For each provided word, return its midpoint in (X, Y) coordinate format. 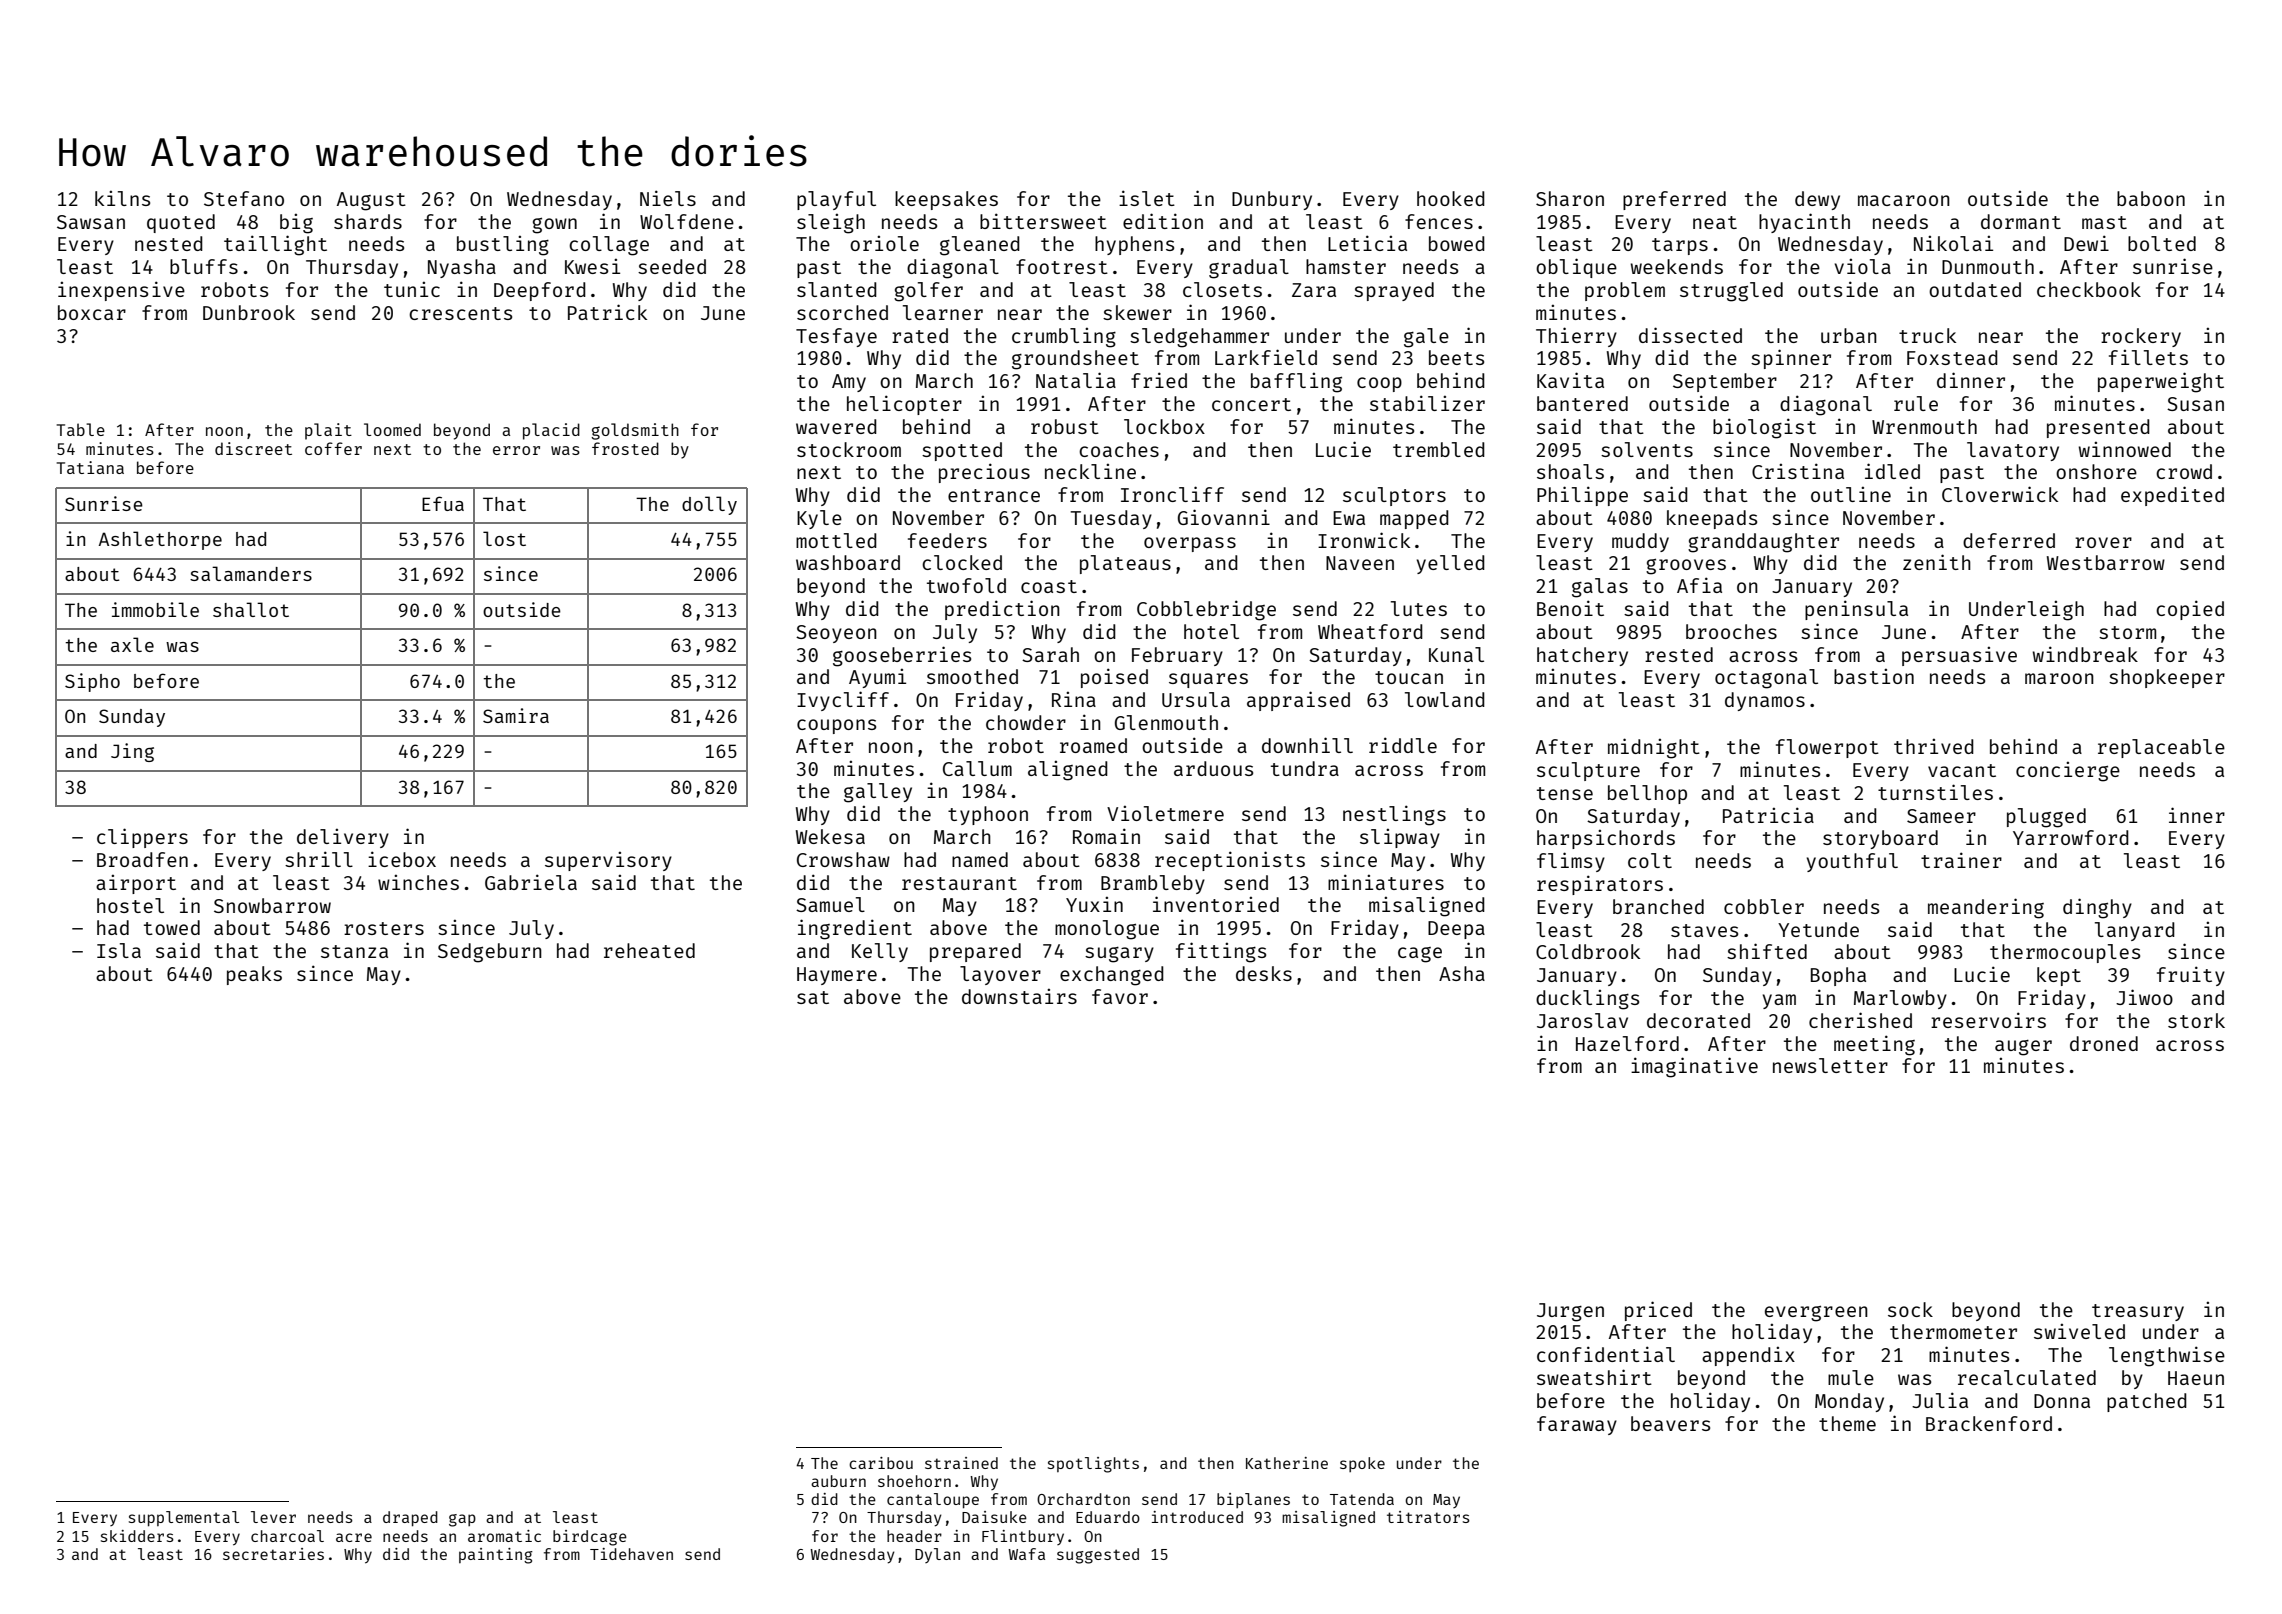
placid (551, 431)
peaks (254, 975)
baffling (1296, 382)
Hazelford (1627, 1043)
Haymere (837, 976)
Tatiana (90, 467)
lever (273, 1517)
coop (1379, 384)
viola (1863, 266)
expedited (2172, 496)
